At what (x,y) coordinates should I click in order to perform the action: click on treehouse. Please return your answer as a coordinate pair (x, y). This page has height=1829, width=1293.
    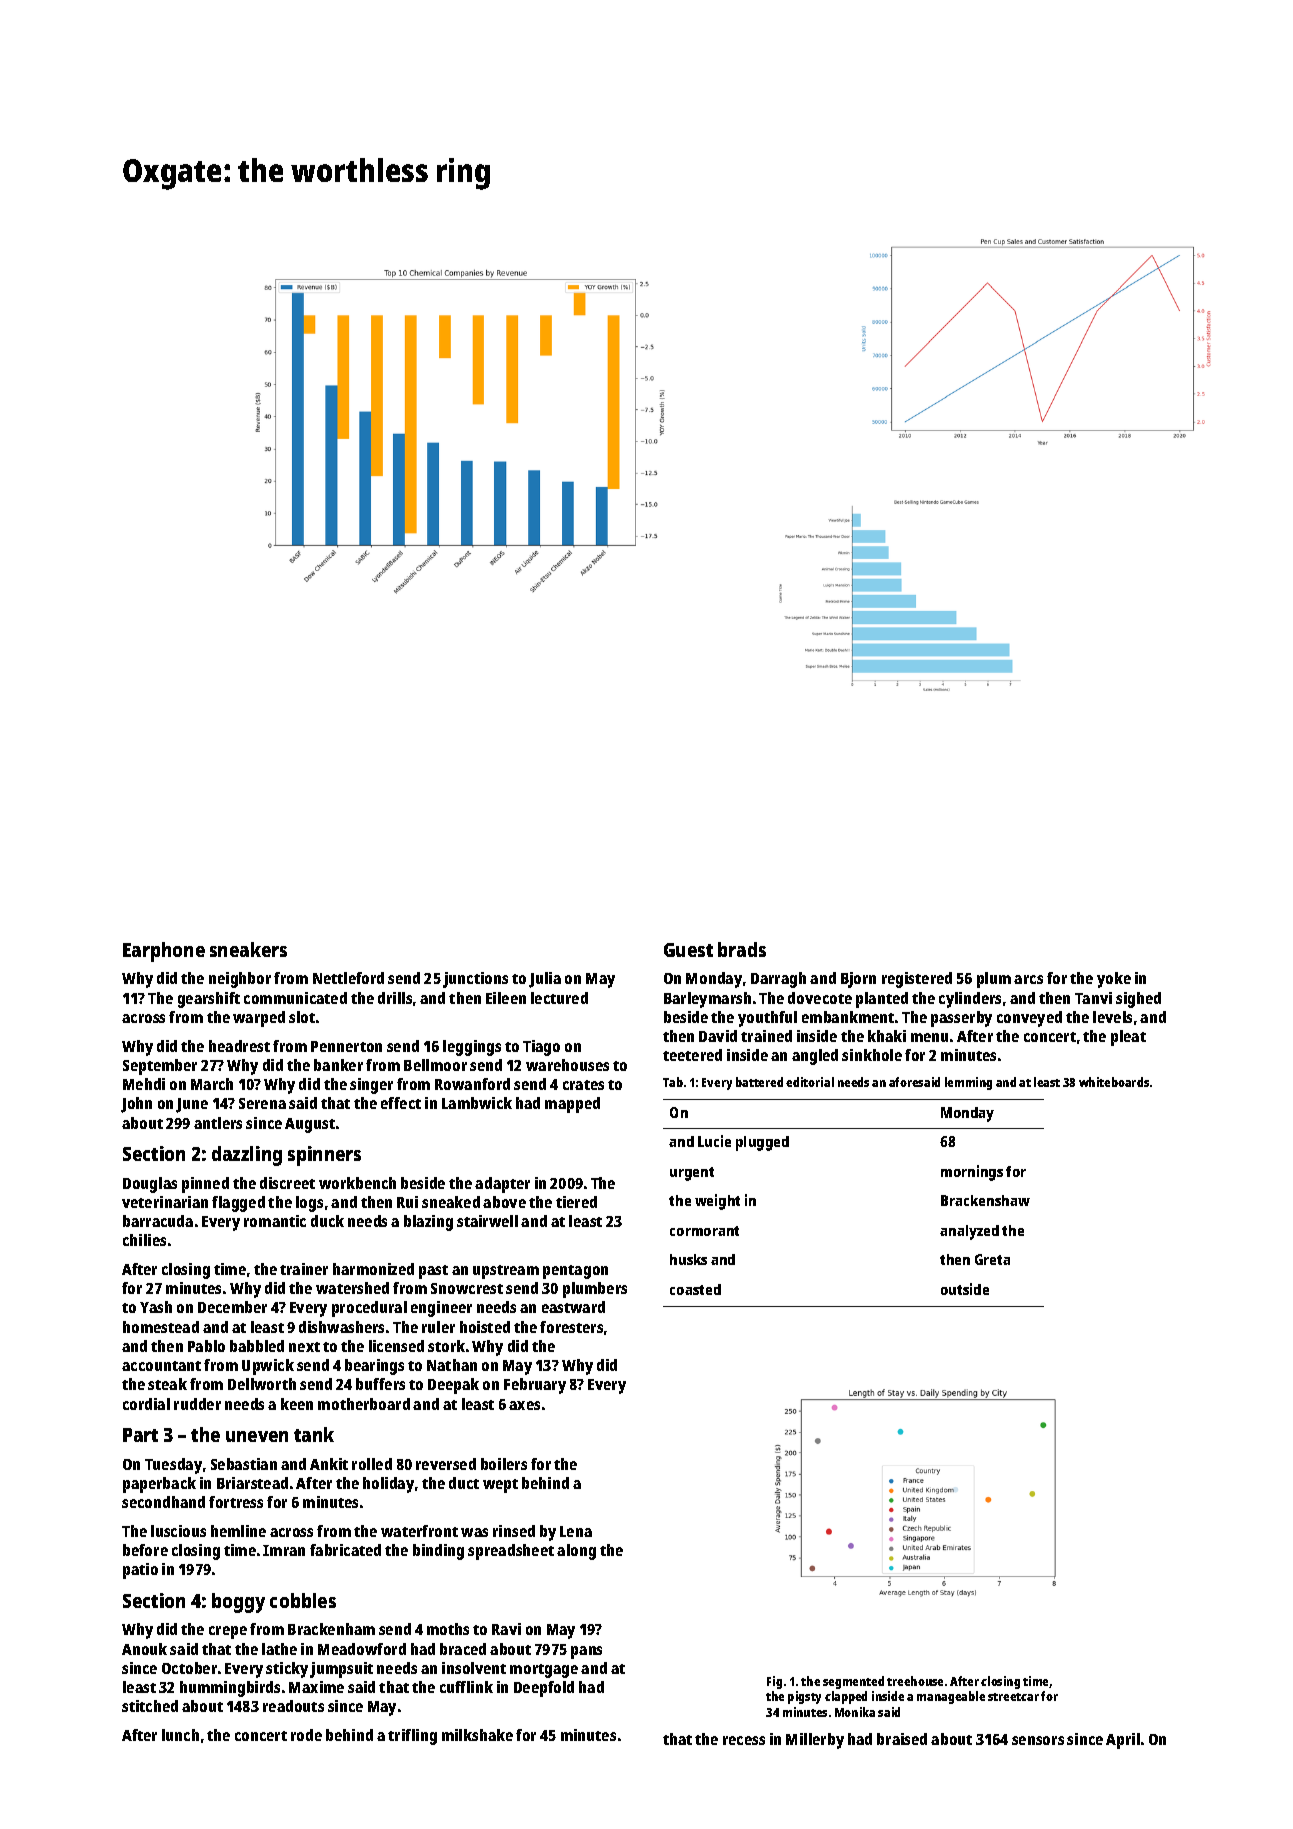
    Looking at the image, I should click on (915, 1681).
